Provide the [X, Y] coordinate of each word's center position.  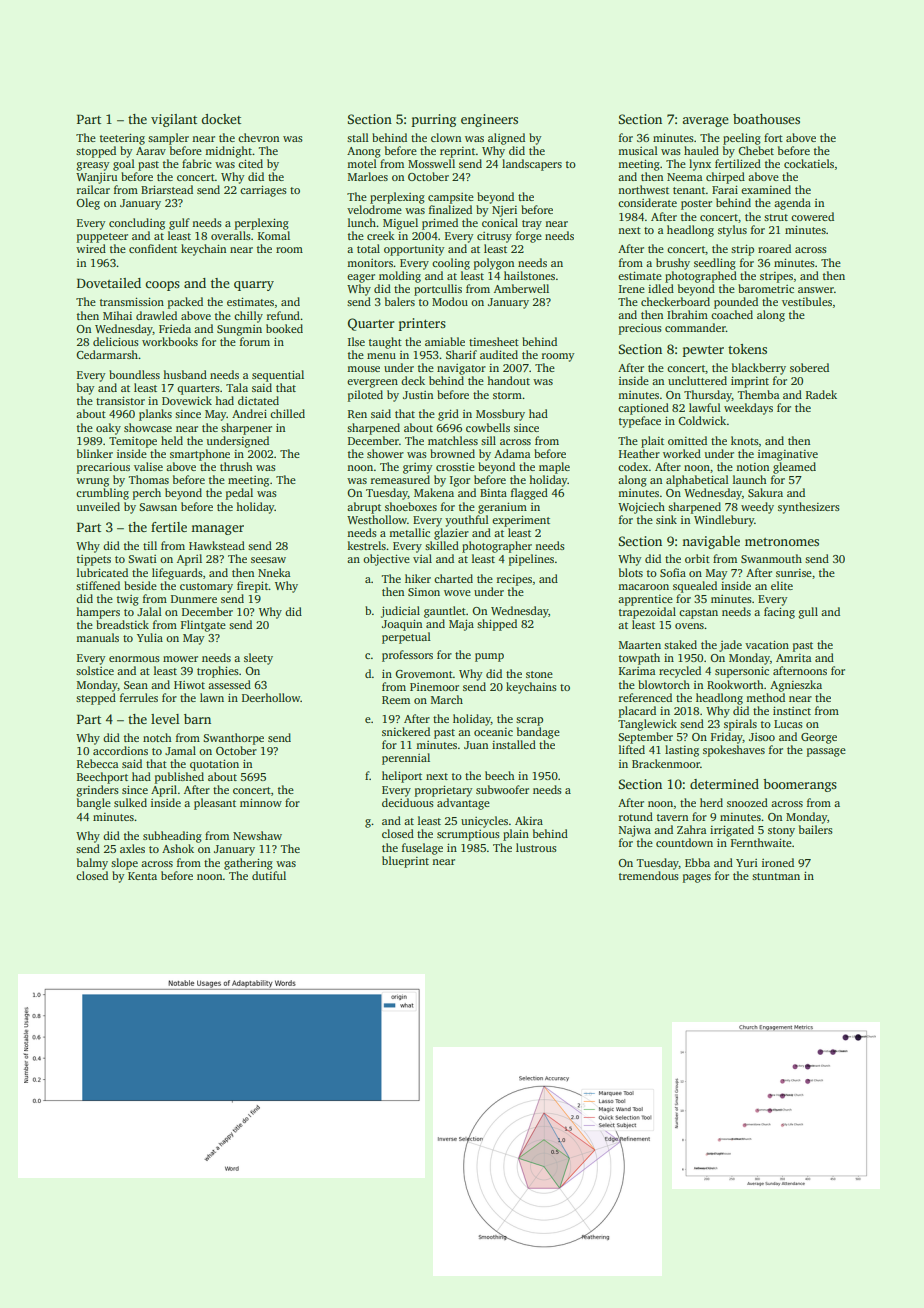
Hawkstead [217, 545]
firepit [253, 587]
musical [638, 150]
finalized [450, 209]
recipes [514, 580]
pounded [736, 303]
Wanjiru [96, 178]
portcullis [438, 290]
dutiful [269, 875]
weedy [757, 508]
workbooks [170, 341]
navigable [711, 542]
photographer [497, 547]
